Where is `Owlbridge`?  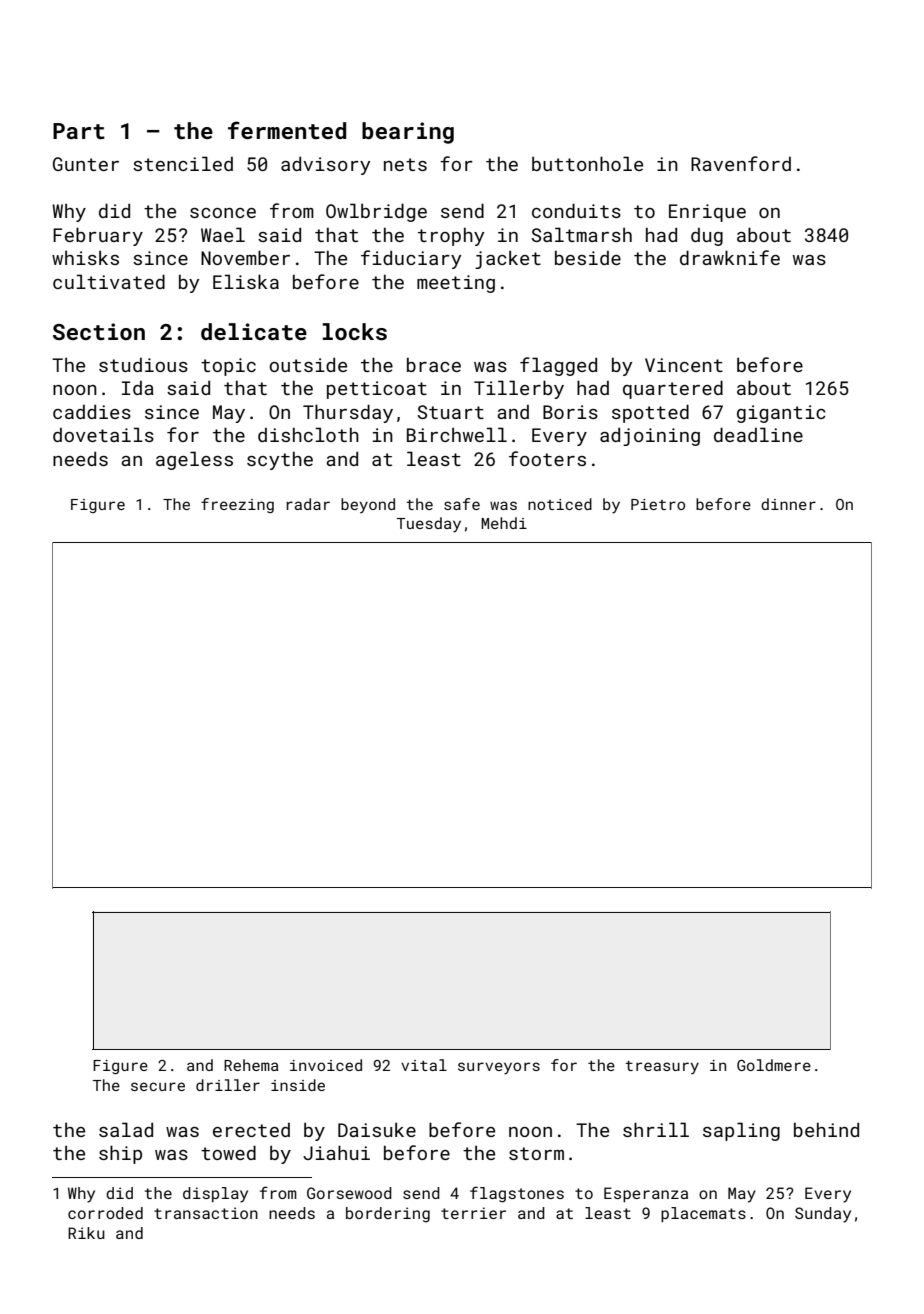
Owlbridge is located at coordinates (376, 212).
